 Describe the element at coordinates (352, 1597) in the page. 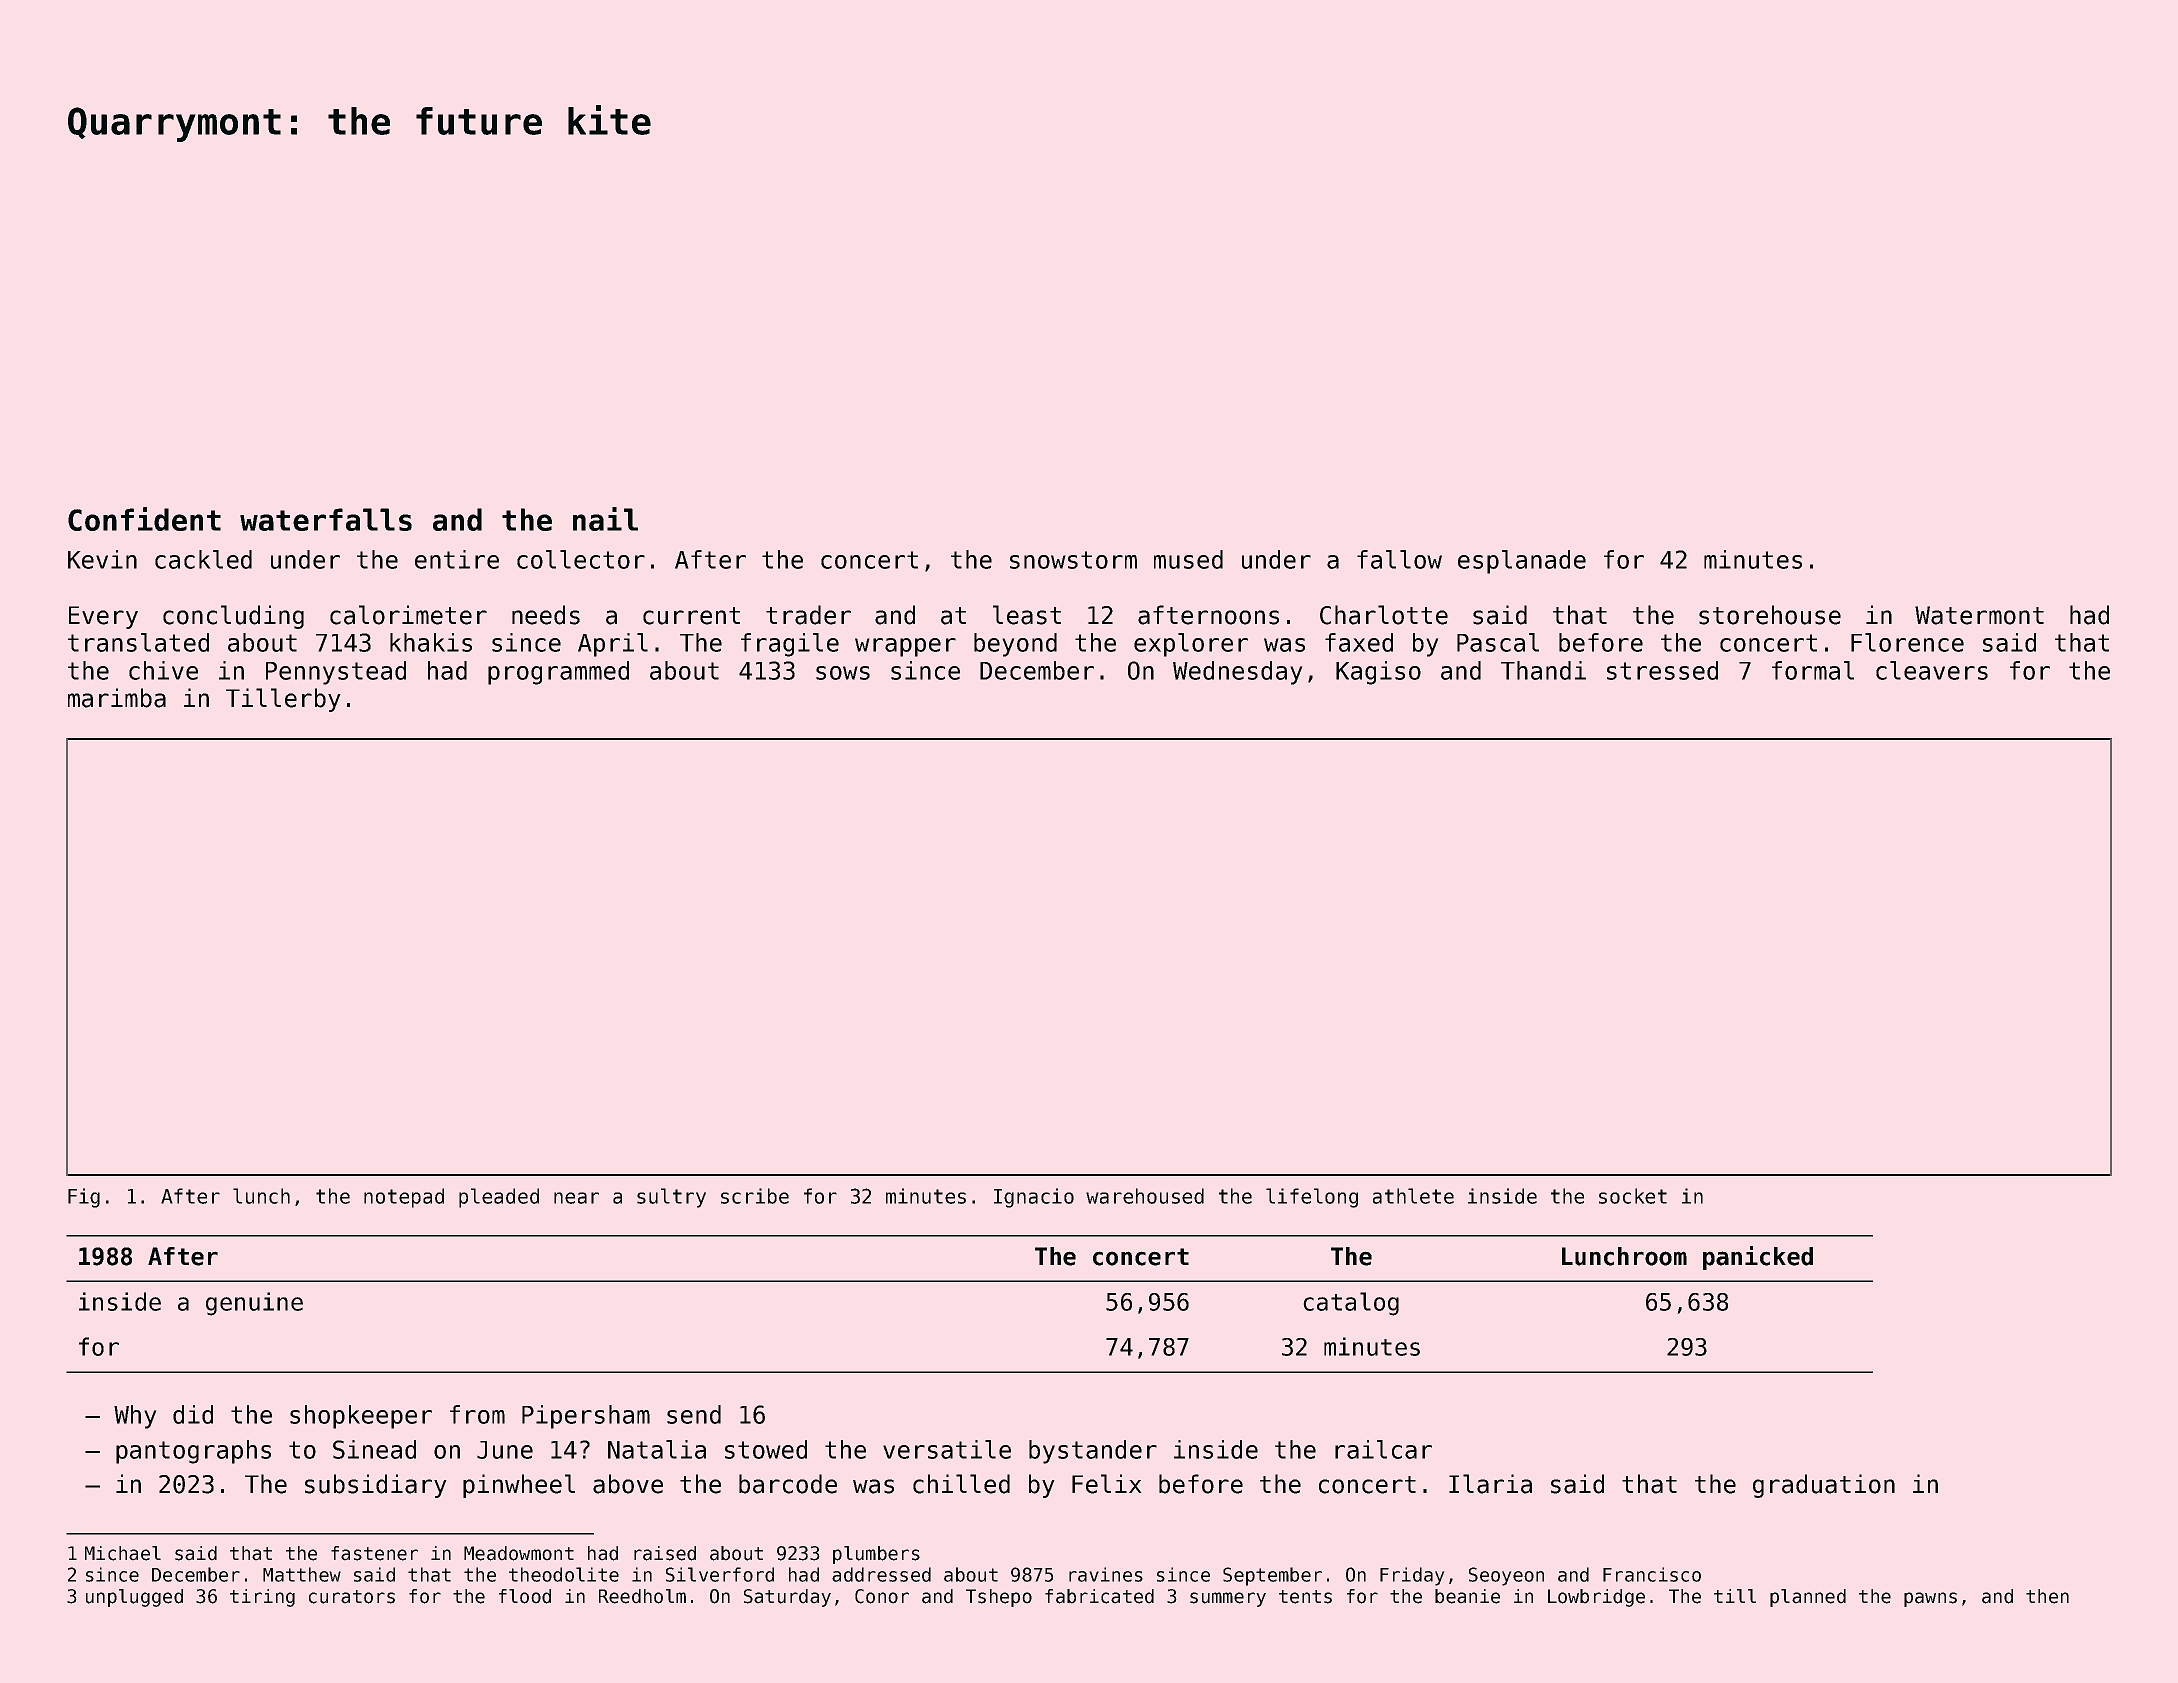

I see `curators` at that location.
